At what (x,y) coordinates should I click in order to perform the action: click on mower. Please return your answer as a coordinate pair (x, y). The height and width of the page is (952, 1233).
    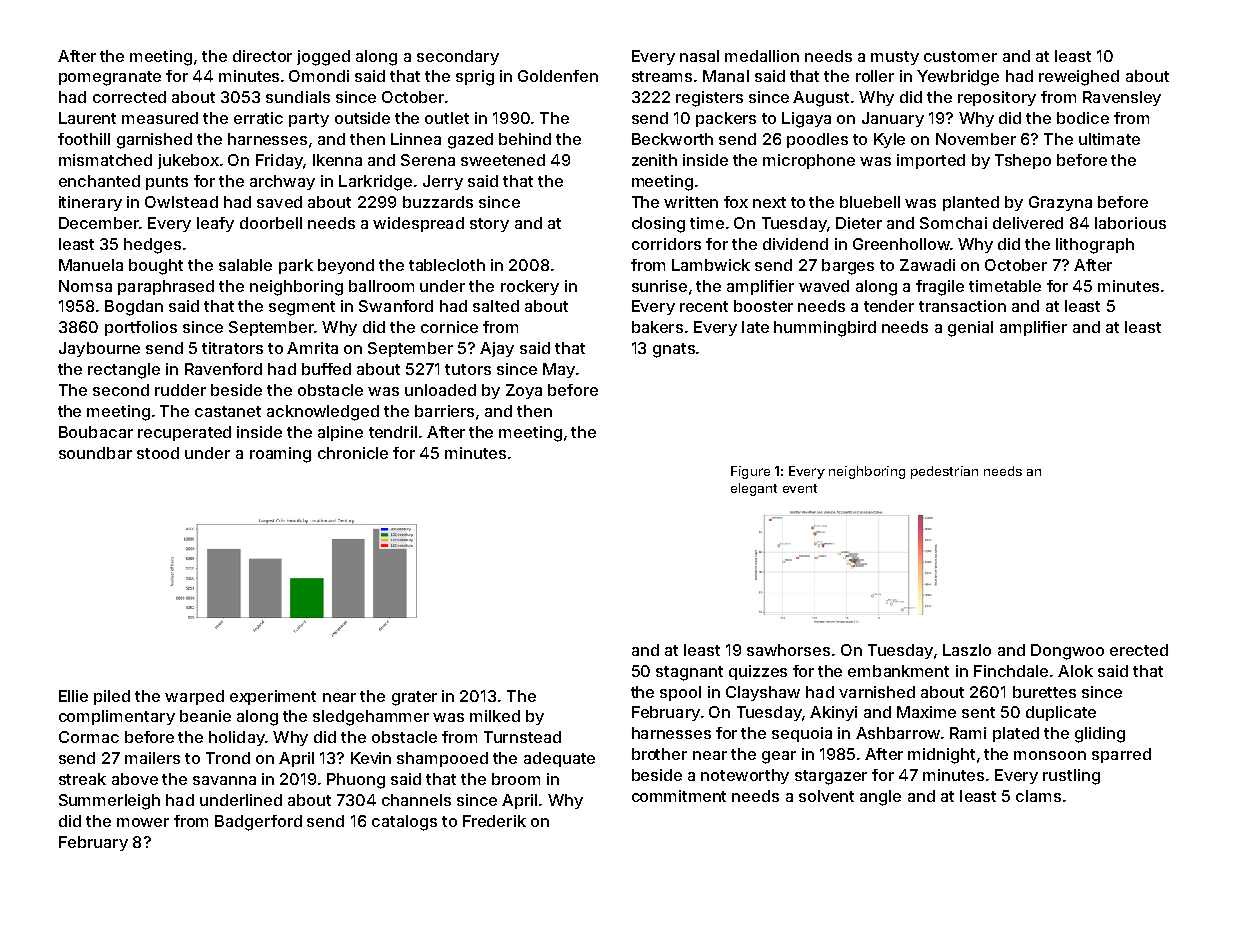
    Looking at the image, I should click on (143, 822).
